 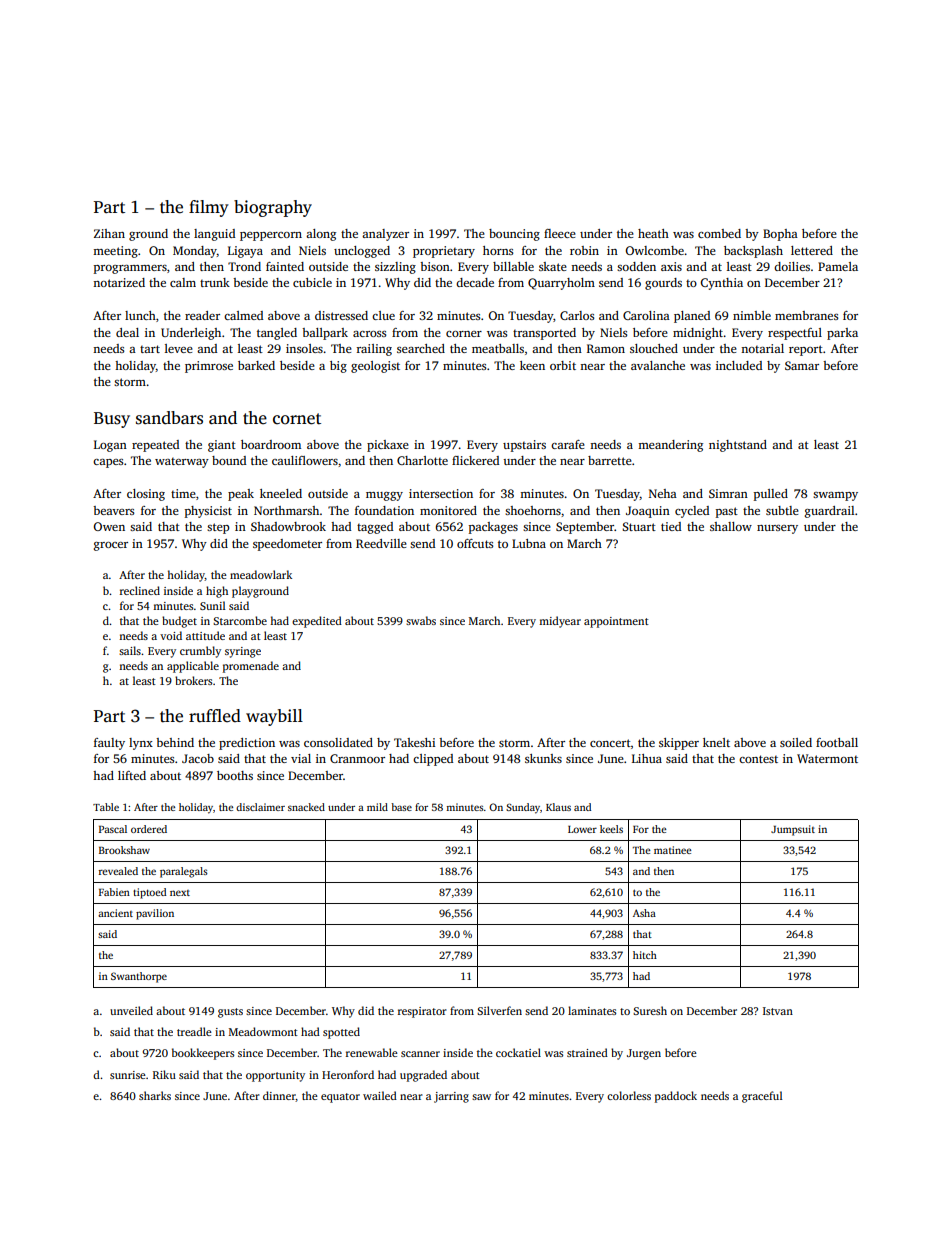 I want to click on dinner, so click(x=279, y=1096).
